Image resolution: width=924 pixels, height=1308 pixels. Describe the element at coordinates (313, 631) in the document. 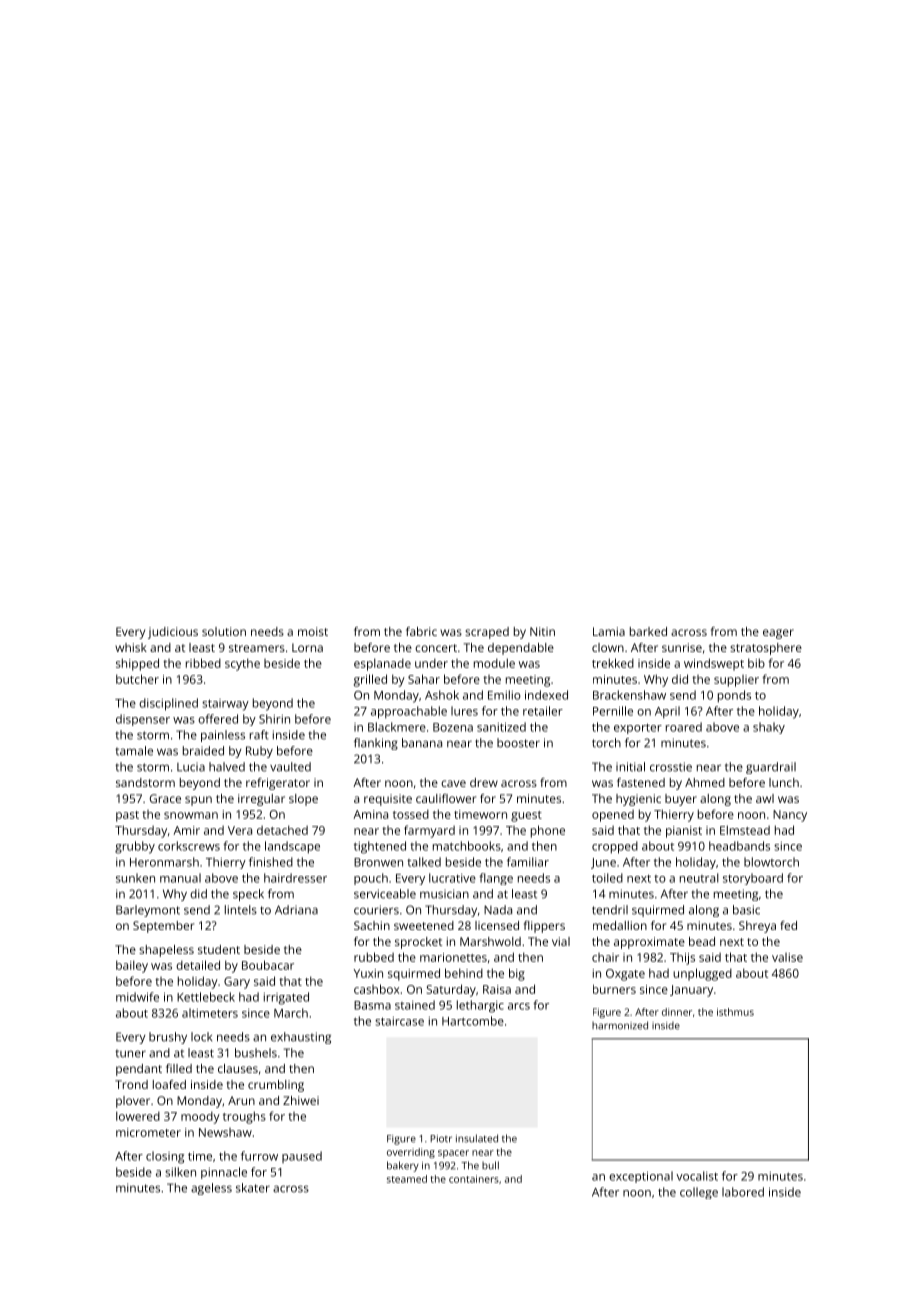

I see `moist` at that location.
